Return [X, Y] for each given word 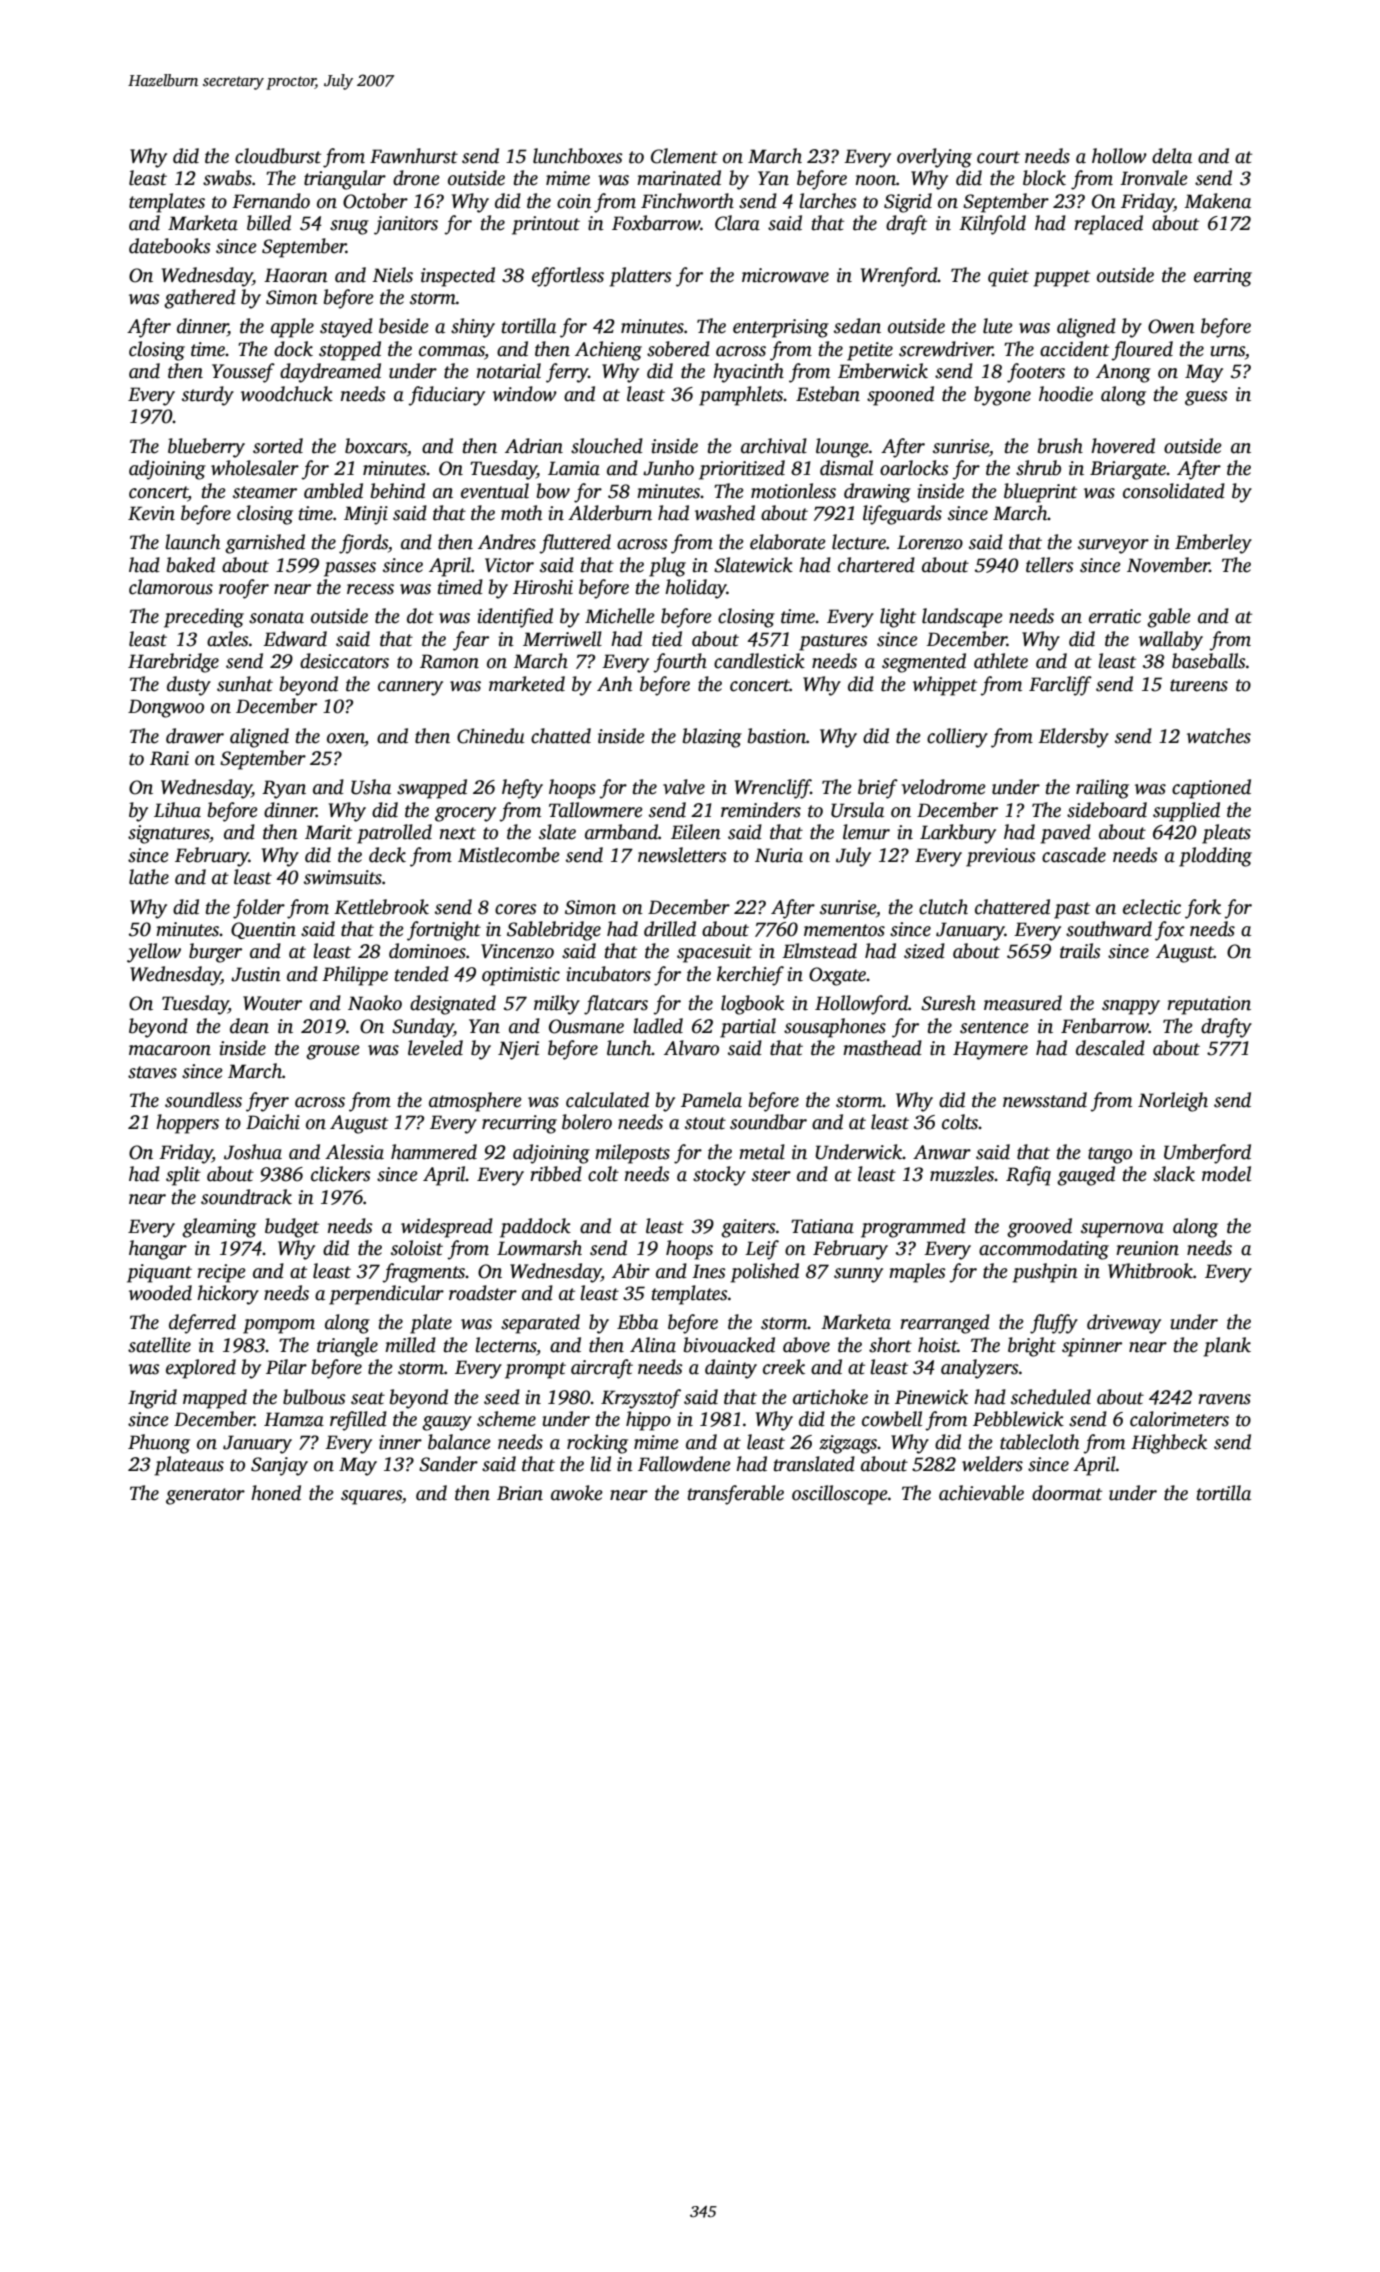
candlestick [759, 661]
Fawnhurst [414, 156]
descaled [1110, 1048]
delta [1172, 156]
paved [1065, 834]
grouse [333, 1052]
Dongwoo [166, 708]
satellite [159, 1345]
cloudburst [278, 156]
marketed [527, 684]
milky [557, 1005]
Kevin [151, 513]
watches [1219, 736]
